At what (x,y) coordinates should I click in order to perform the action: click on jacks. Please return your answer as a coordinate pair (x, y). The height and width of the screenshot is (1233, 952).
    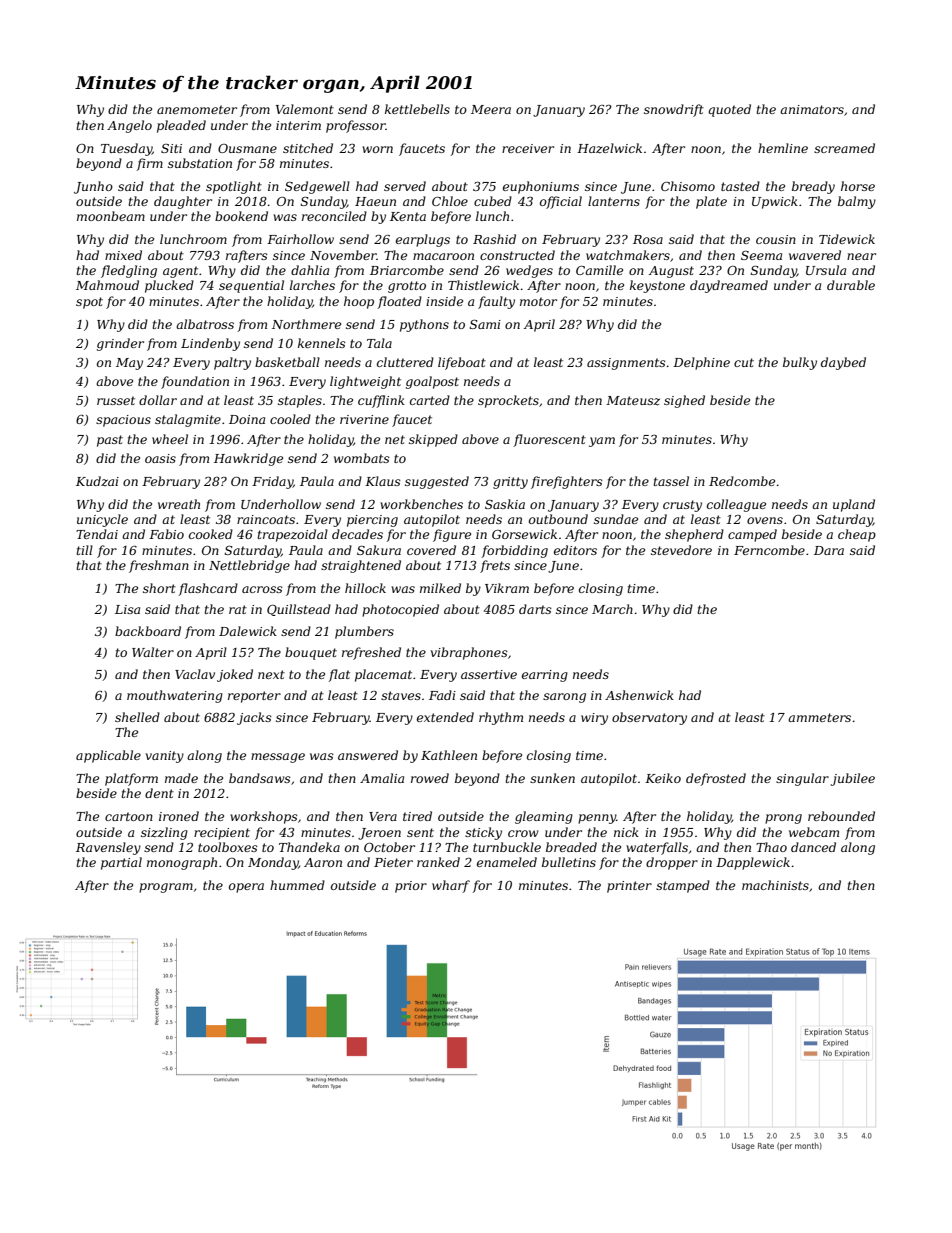
    Looking at the image, I should click on (254, 718).
